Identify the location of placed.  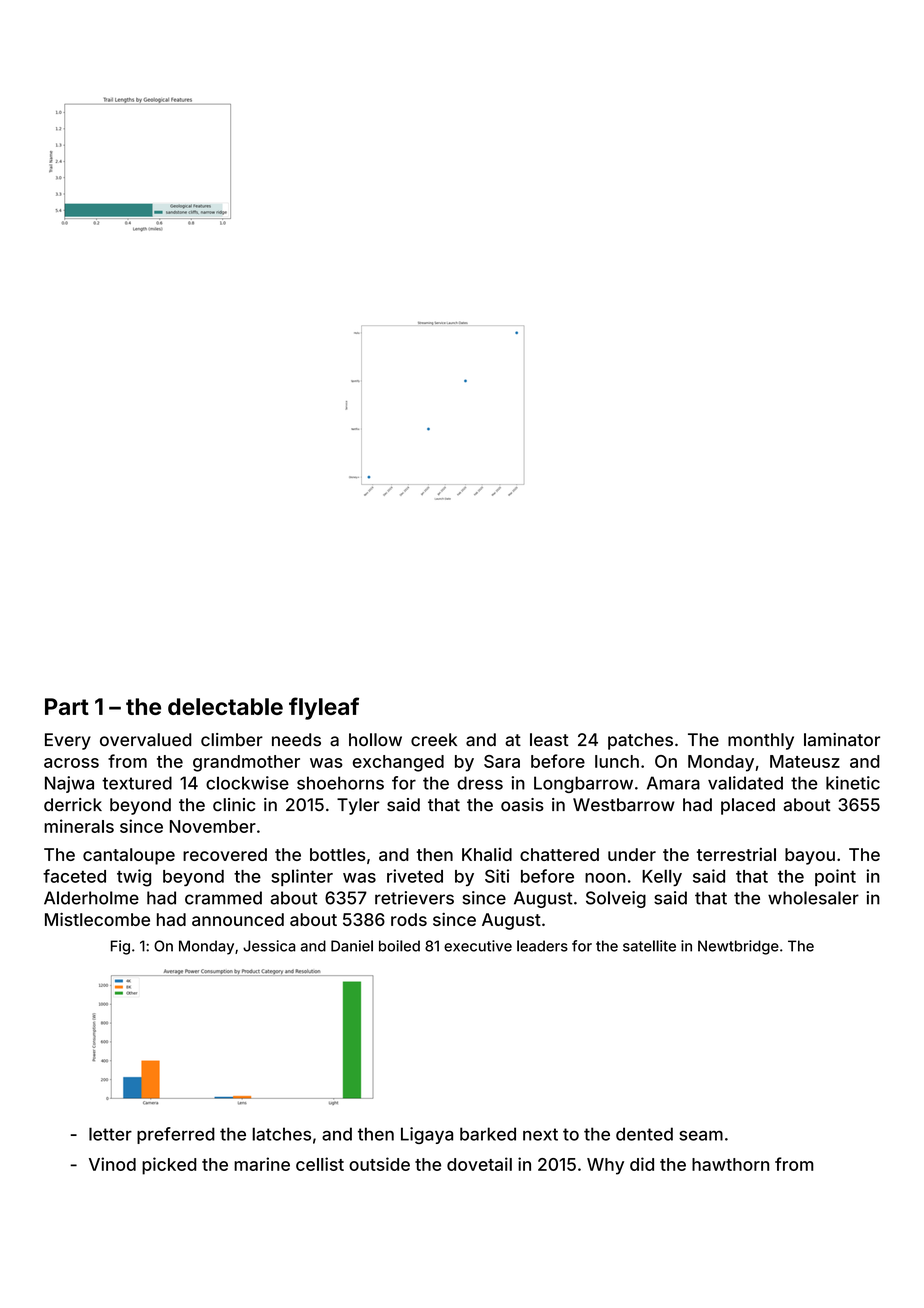
(748, 806).
